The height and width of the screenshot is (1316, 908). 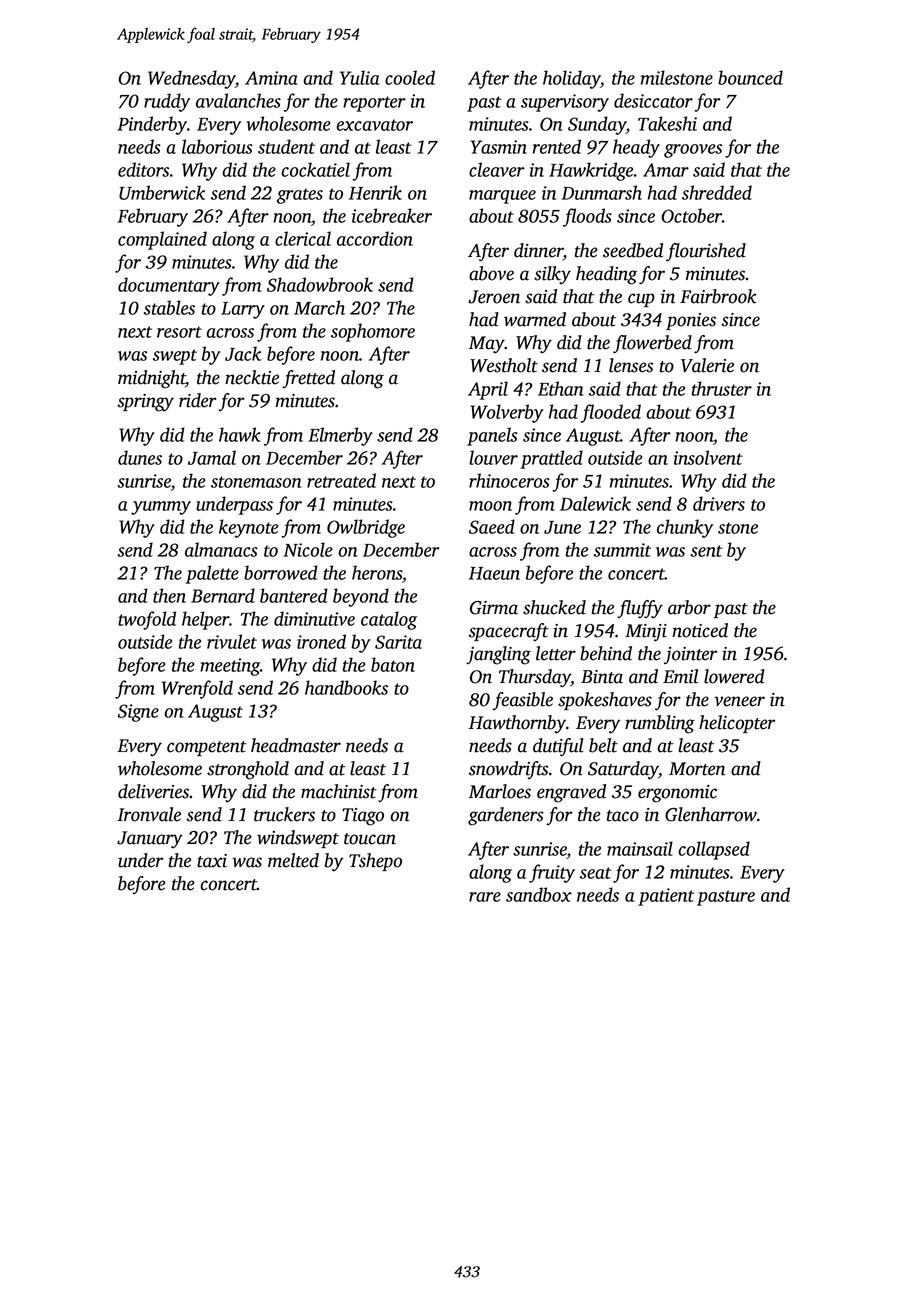 I want to click on gardeners, so click(x=506, y=816).
